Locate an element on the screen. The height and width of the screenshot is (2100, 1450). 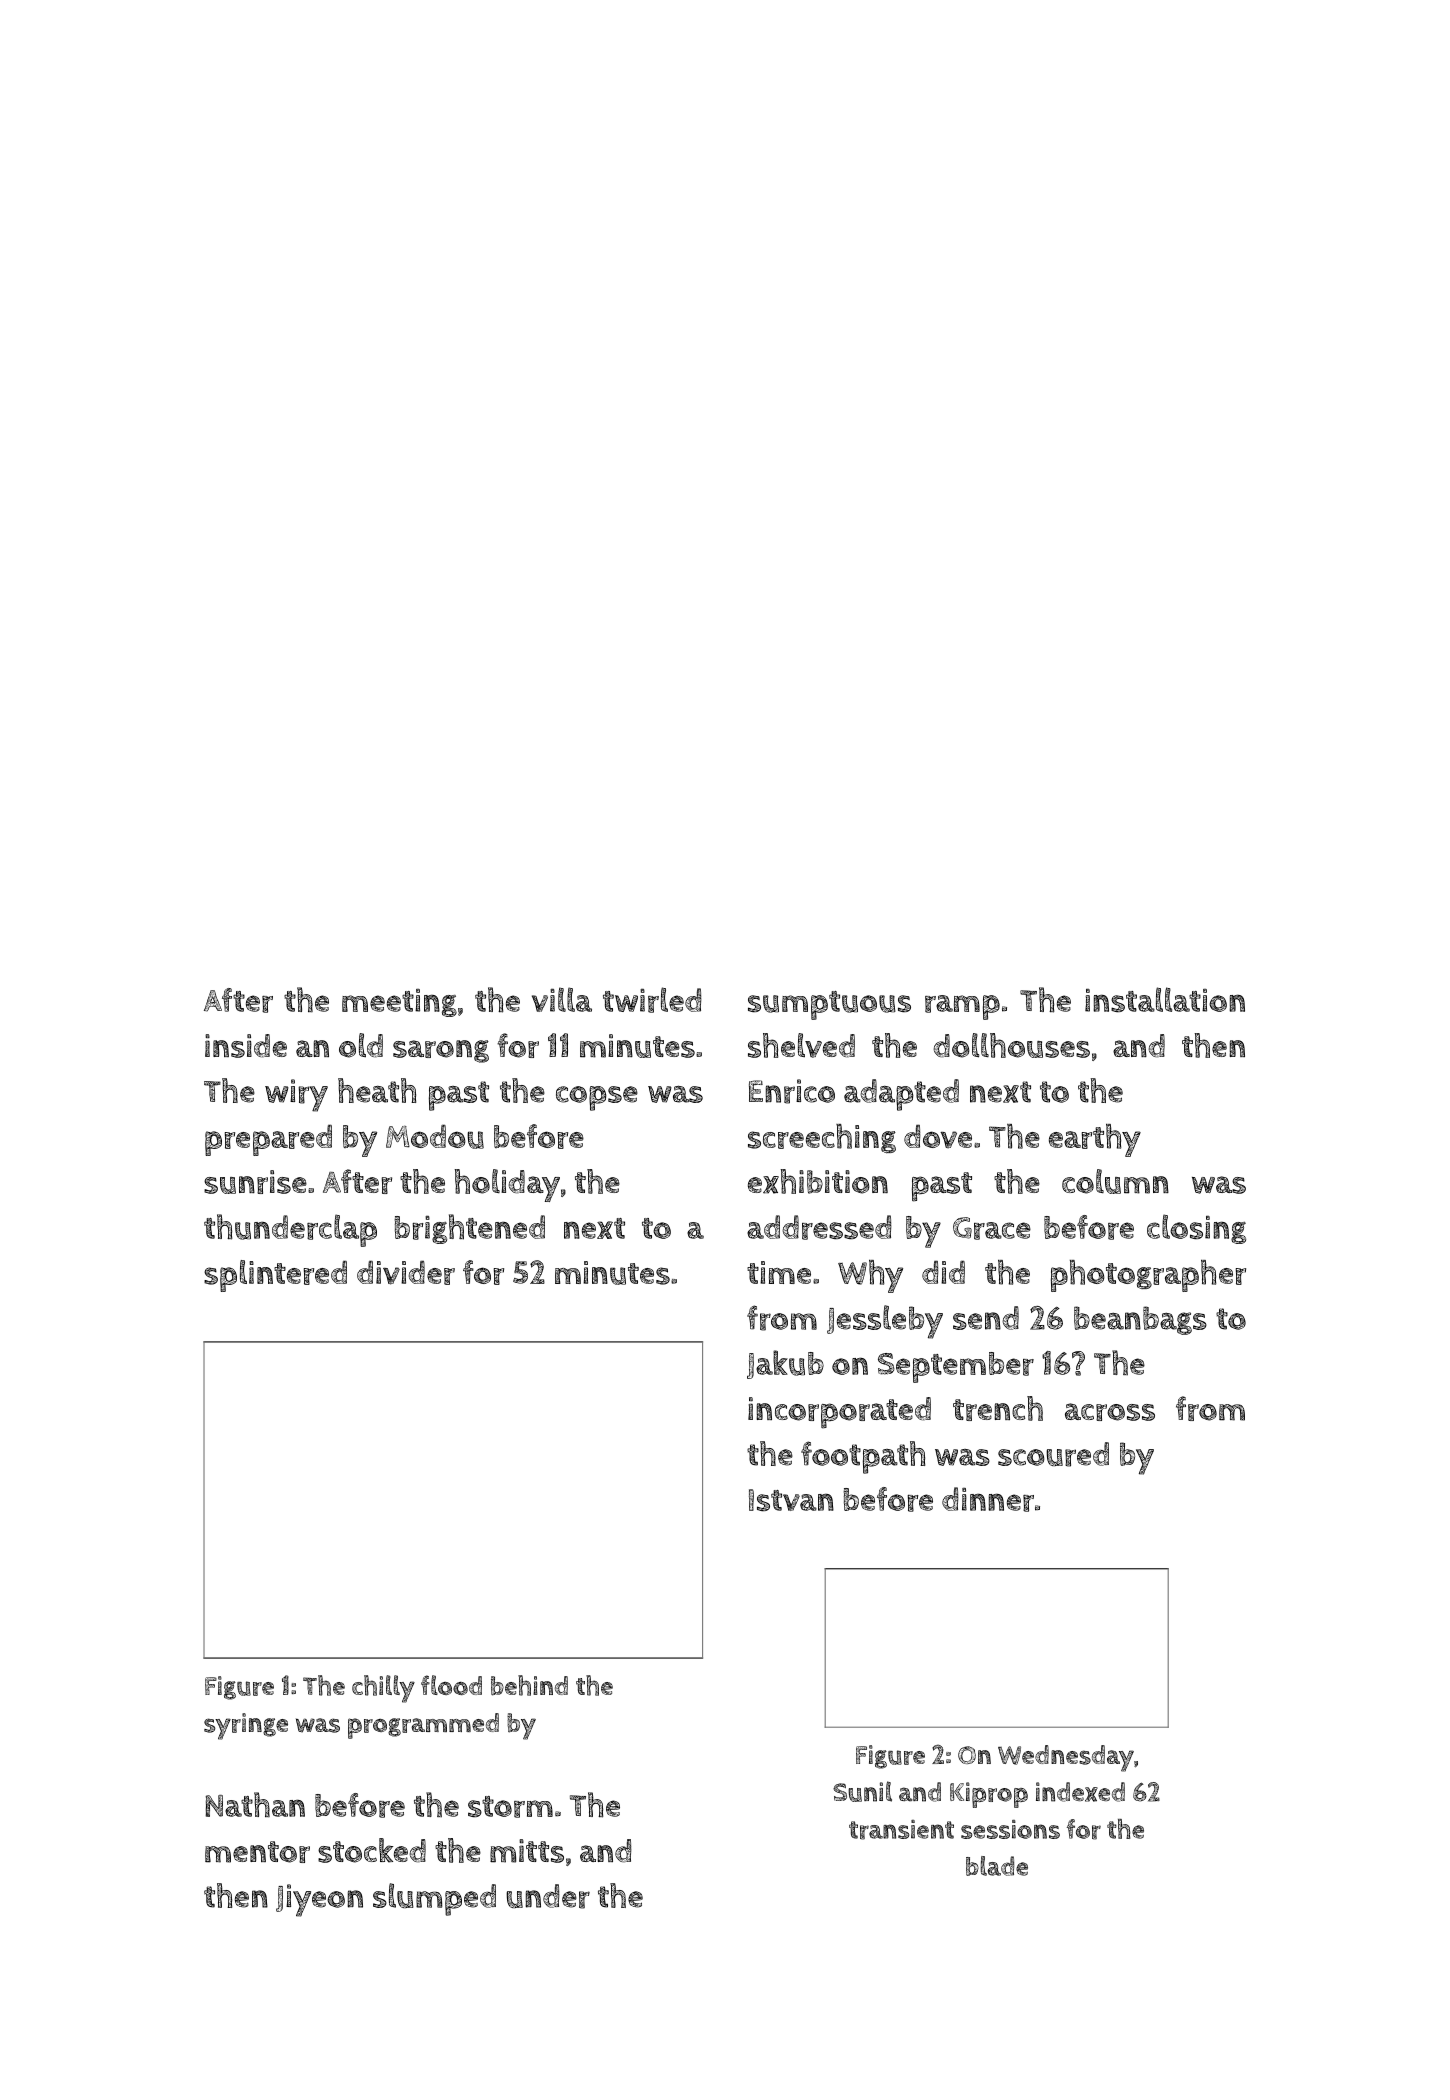
Istvan is located at coordinates (791, 1500).
